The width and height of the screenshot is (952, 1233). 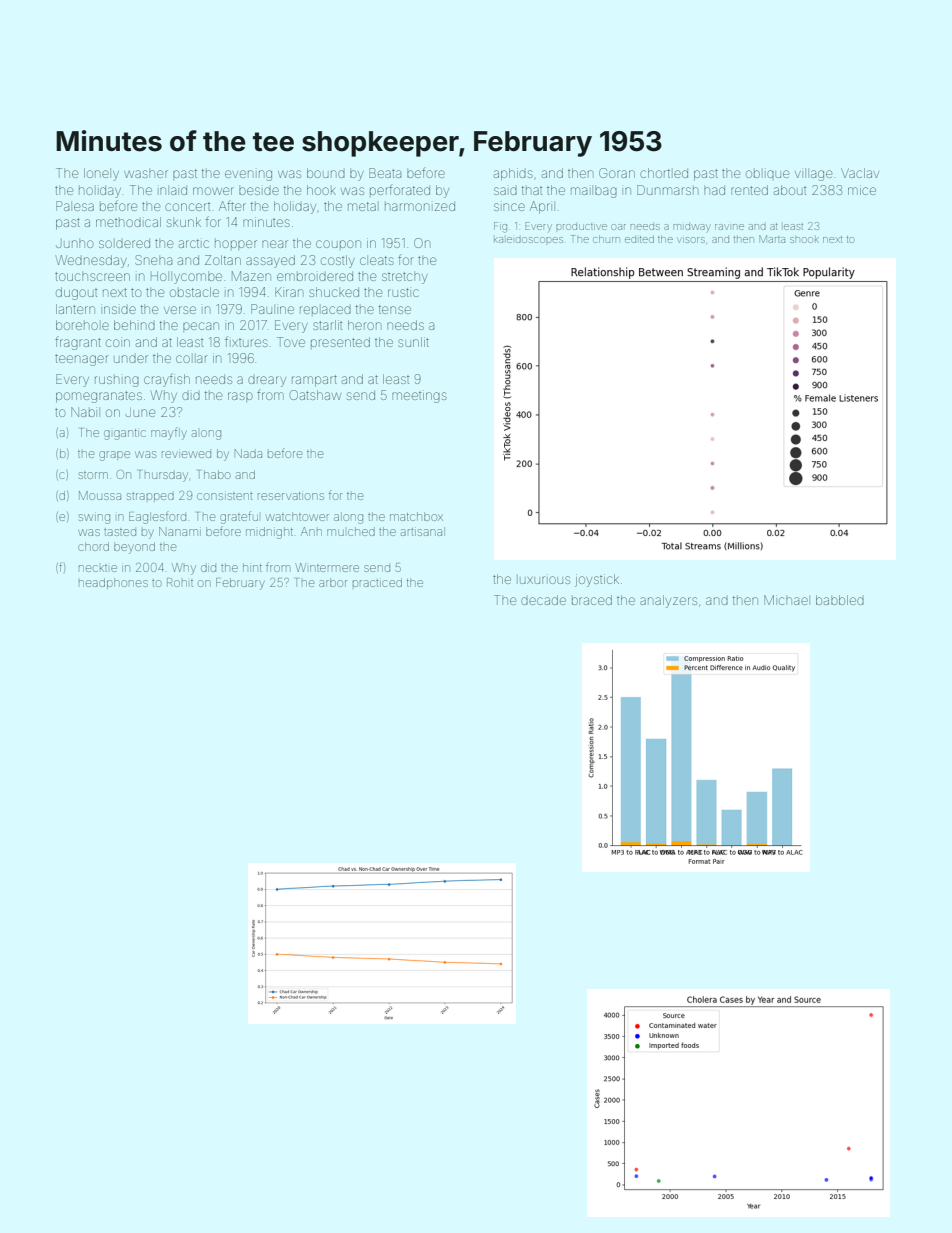 What do you see at coordinates (860, 173) in the screenshot?
I see `Vaclav` at bounding box center [860, 173].
